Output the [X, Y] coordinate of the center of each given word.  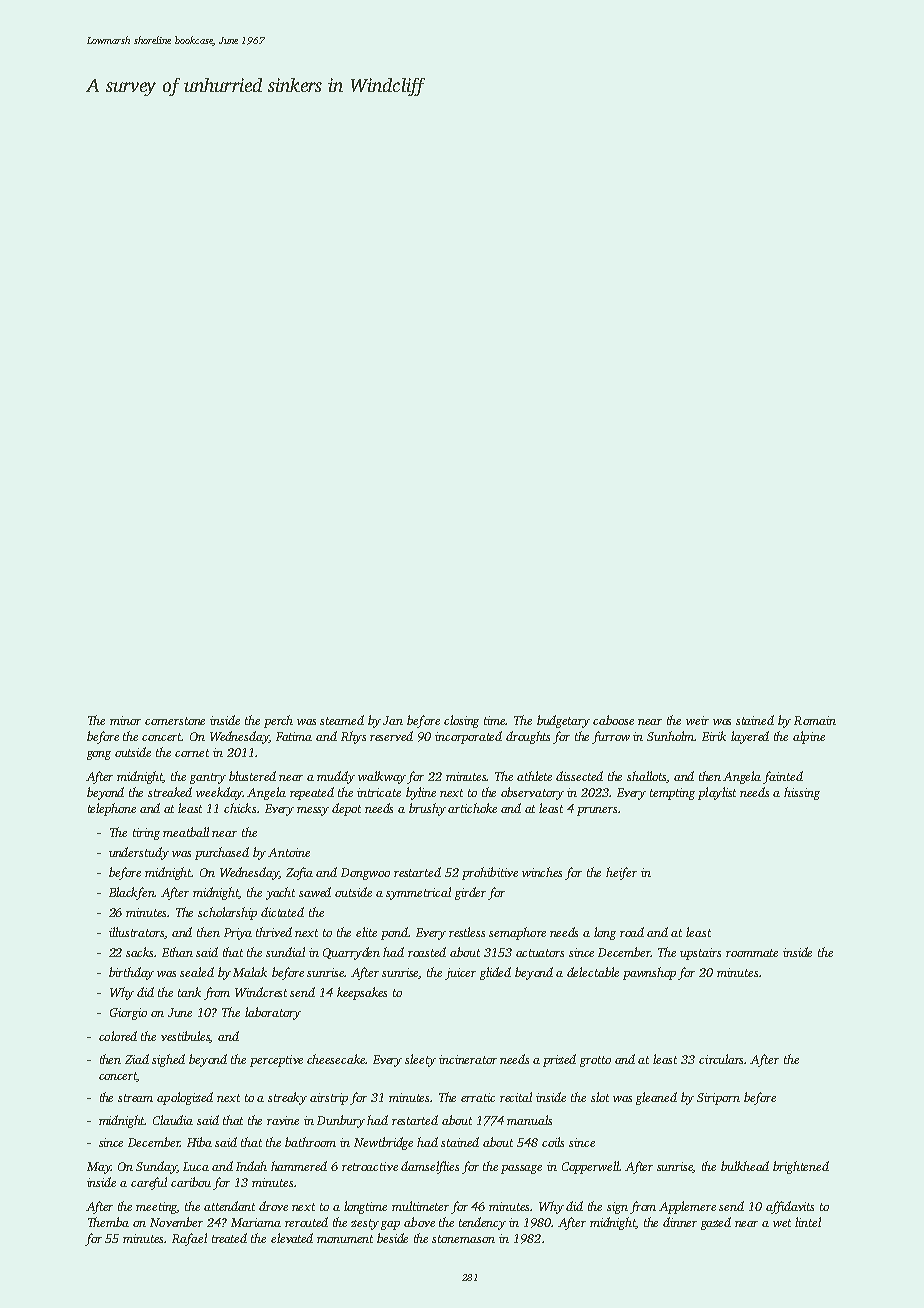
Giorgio [128, 1014]
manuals [529, 1120]
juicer [460, 974]
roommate [752, 953]
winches [542, 872]
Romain [815, 720]
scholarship [227, 913]
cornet [192, 753]
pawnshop [649, 973]
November [176, 1222]
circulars [722, 1059]
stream [135, 1098]
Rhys [353, 737]
